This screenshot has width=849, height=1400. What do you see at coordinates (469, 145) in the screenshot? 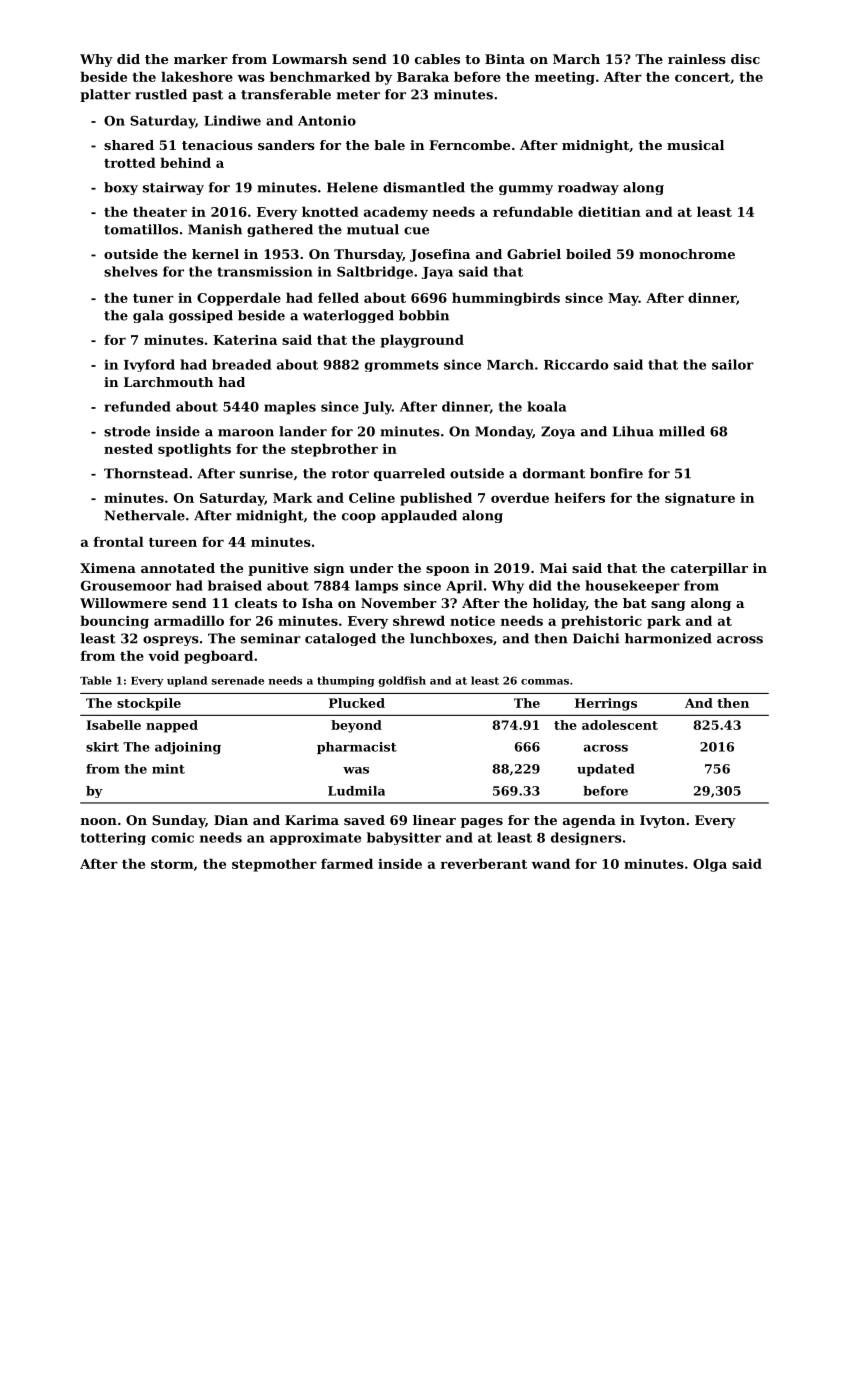
I see `Ferncombe` at bounding box center [469, 145].
